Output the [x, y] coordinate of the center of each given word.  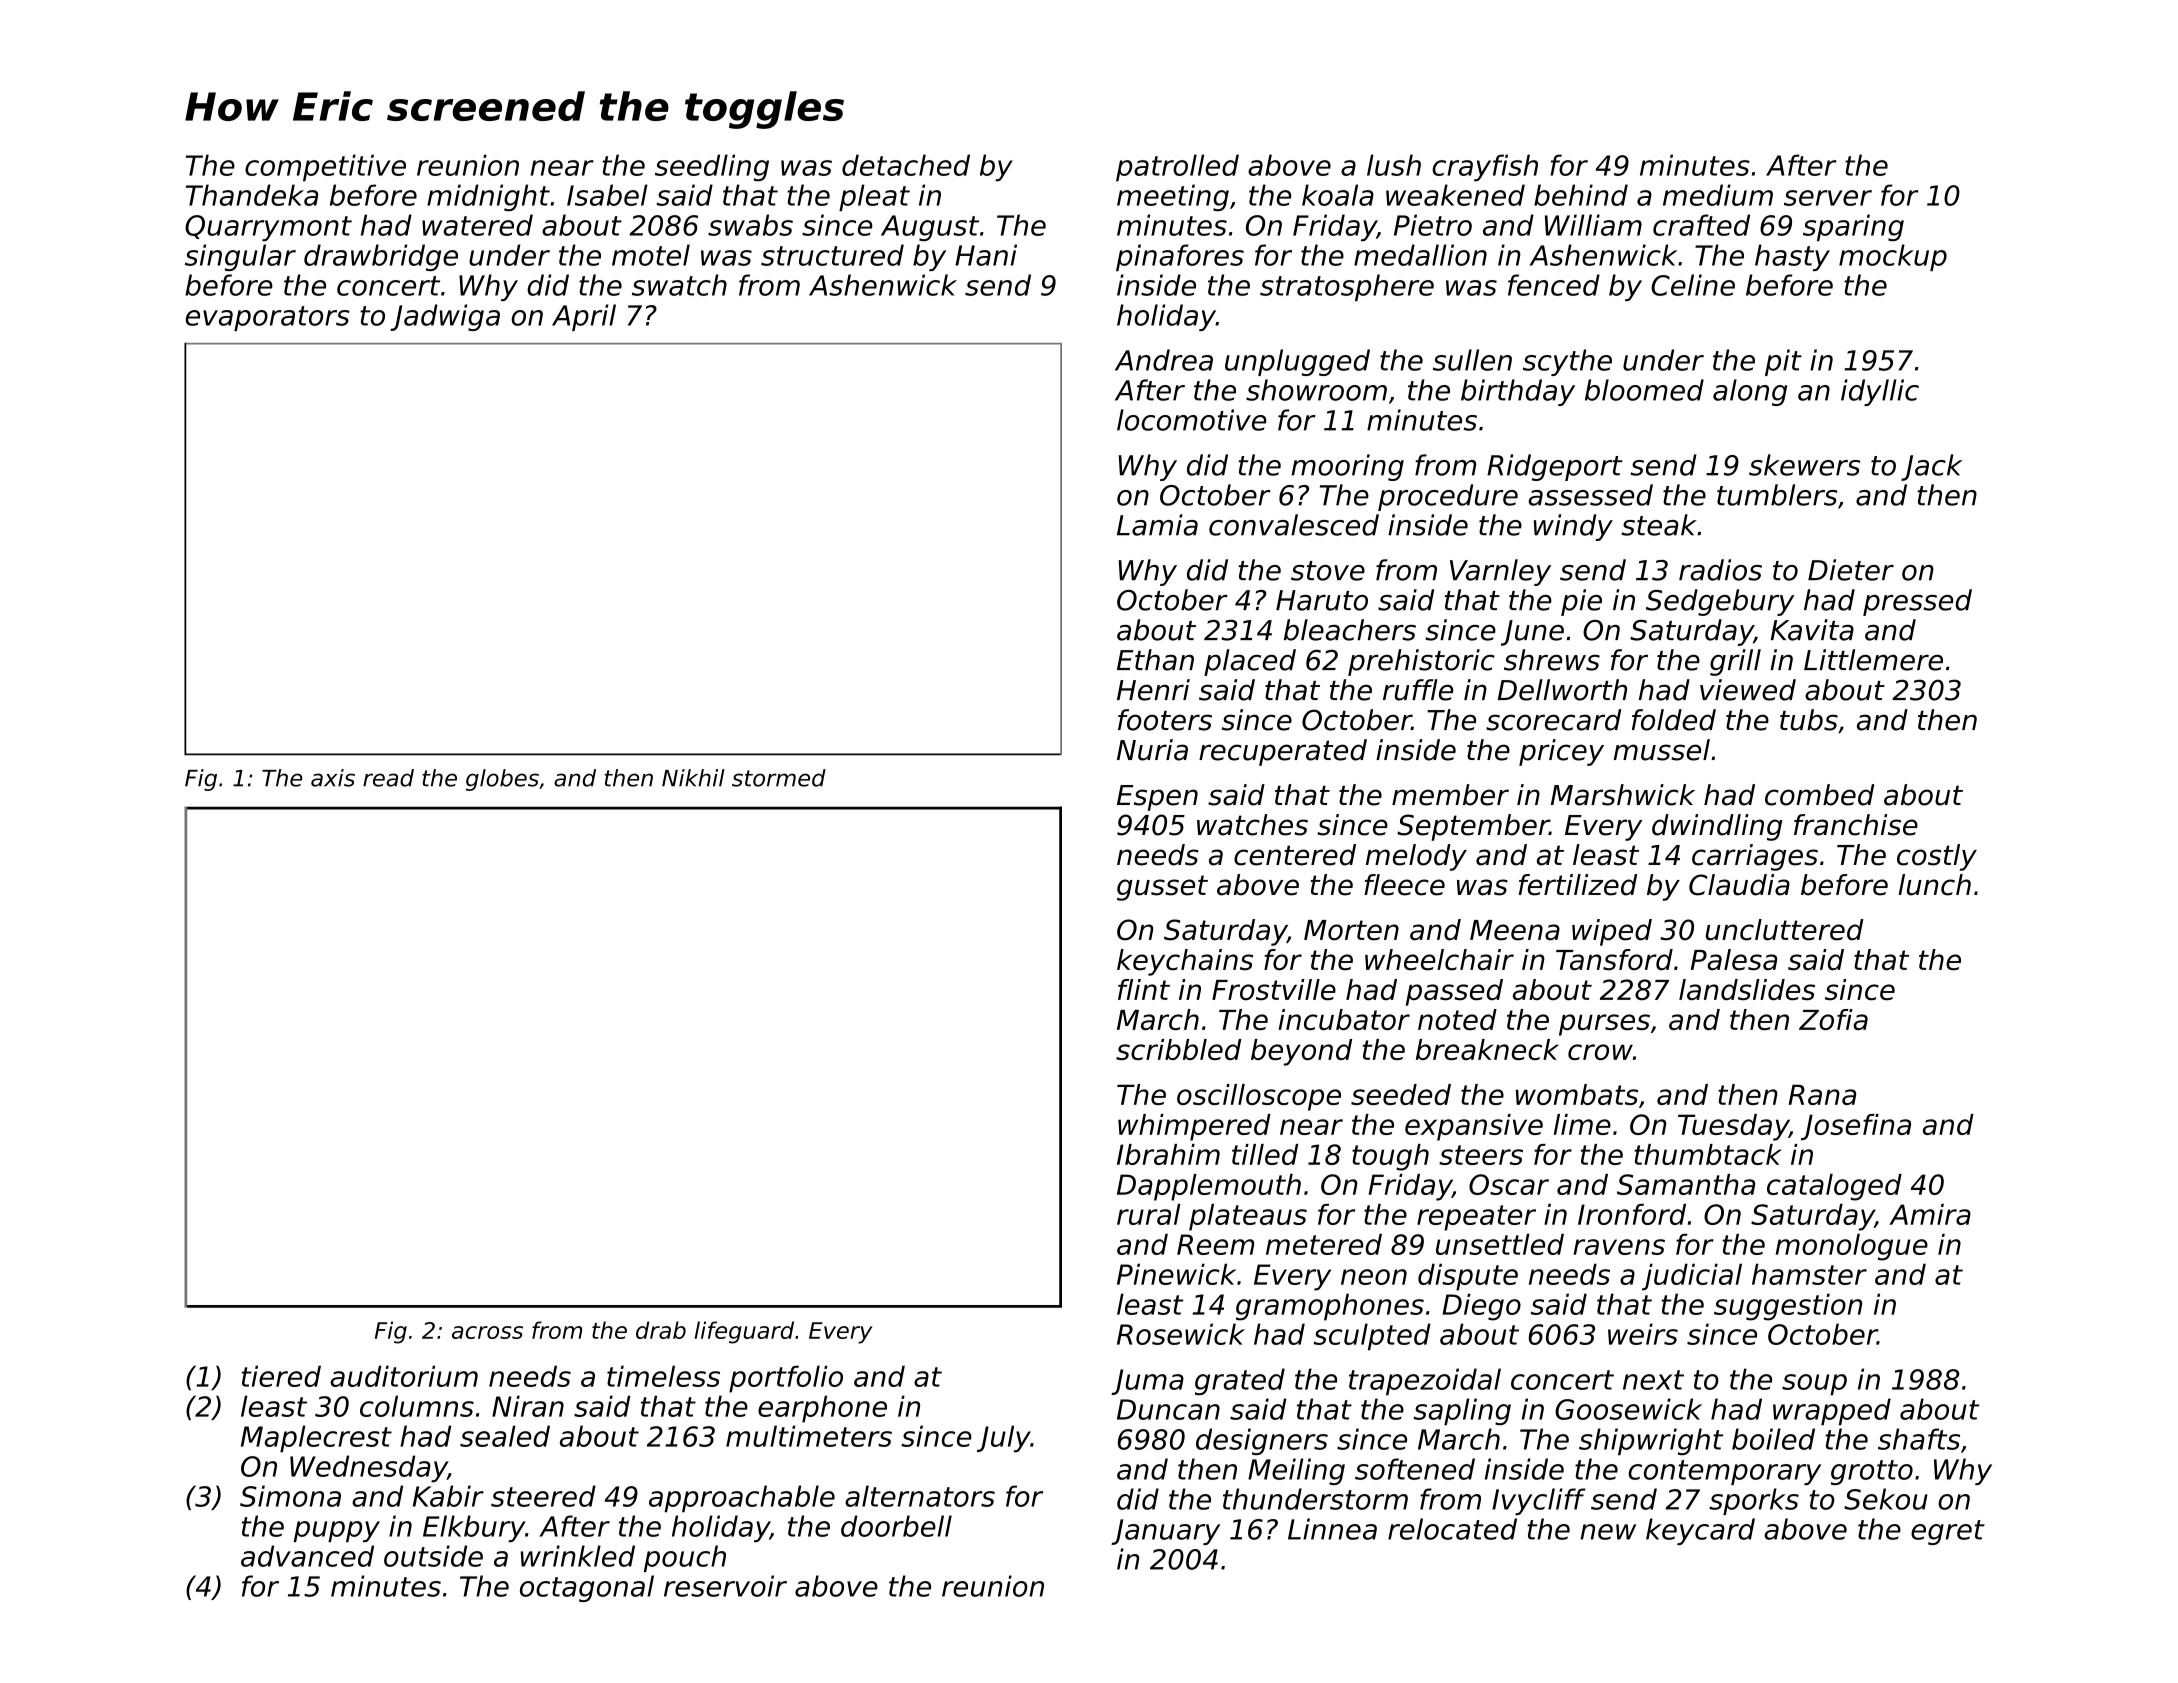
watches [1252, 825]
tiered [281, 1376]
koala [1338, 195]
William [1593, 225]
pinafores [1180, 257]
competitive [325, 168]
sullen [1472, 360]
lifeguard [744, 1332]
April [584, 317]
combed [1819, 795]
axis [333, 778]
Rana [1822, 1094]
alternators [920, 1496]
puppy [337, 1531]
